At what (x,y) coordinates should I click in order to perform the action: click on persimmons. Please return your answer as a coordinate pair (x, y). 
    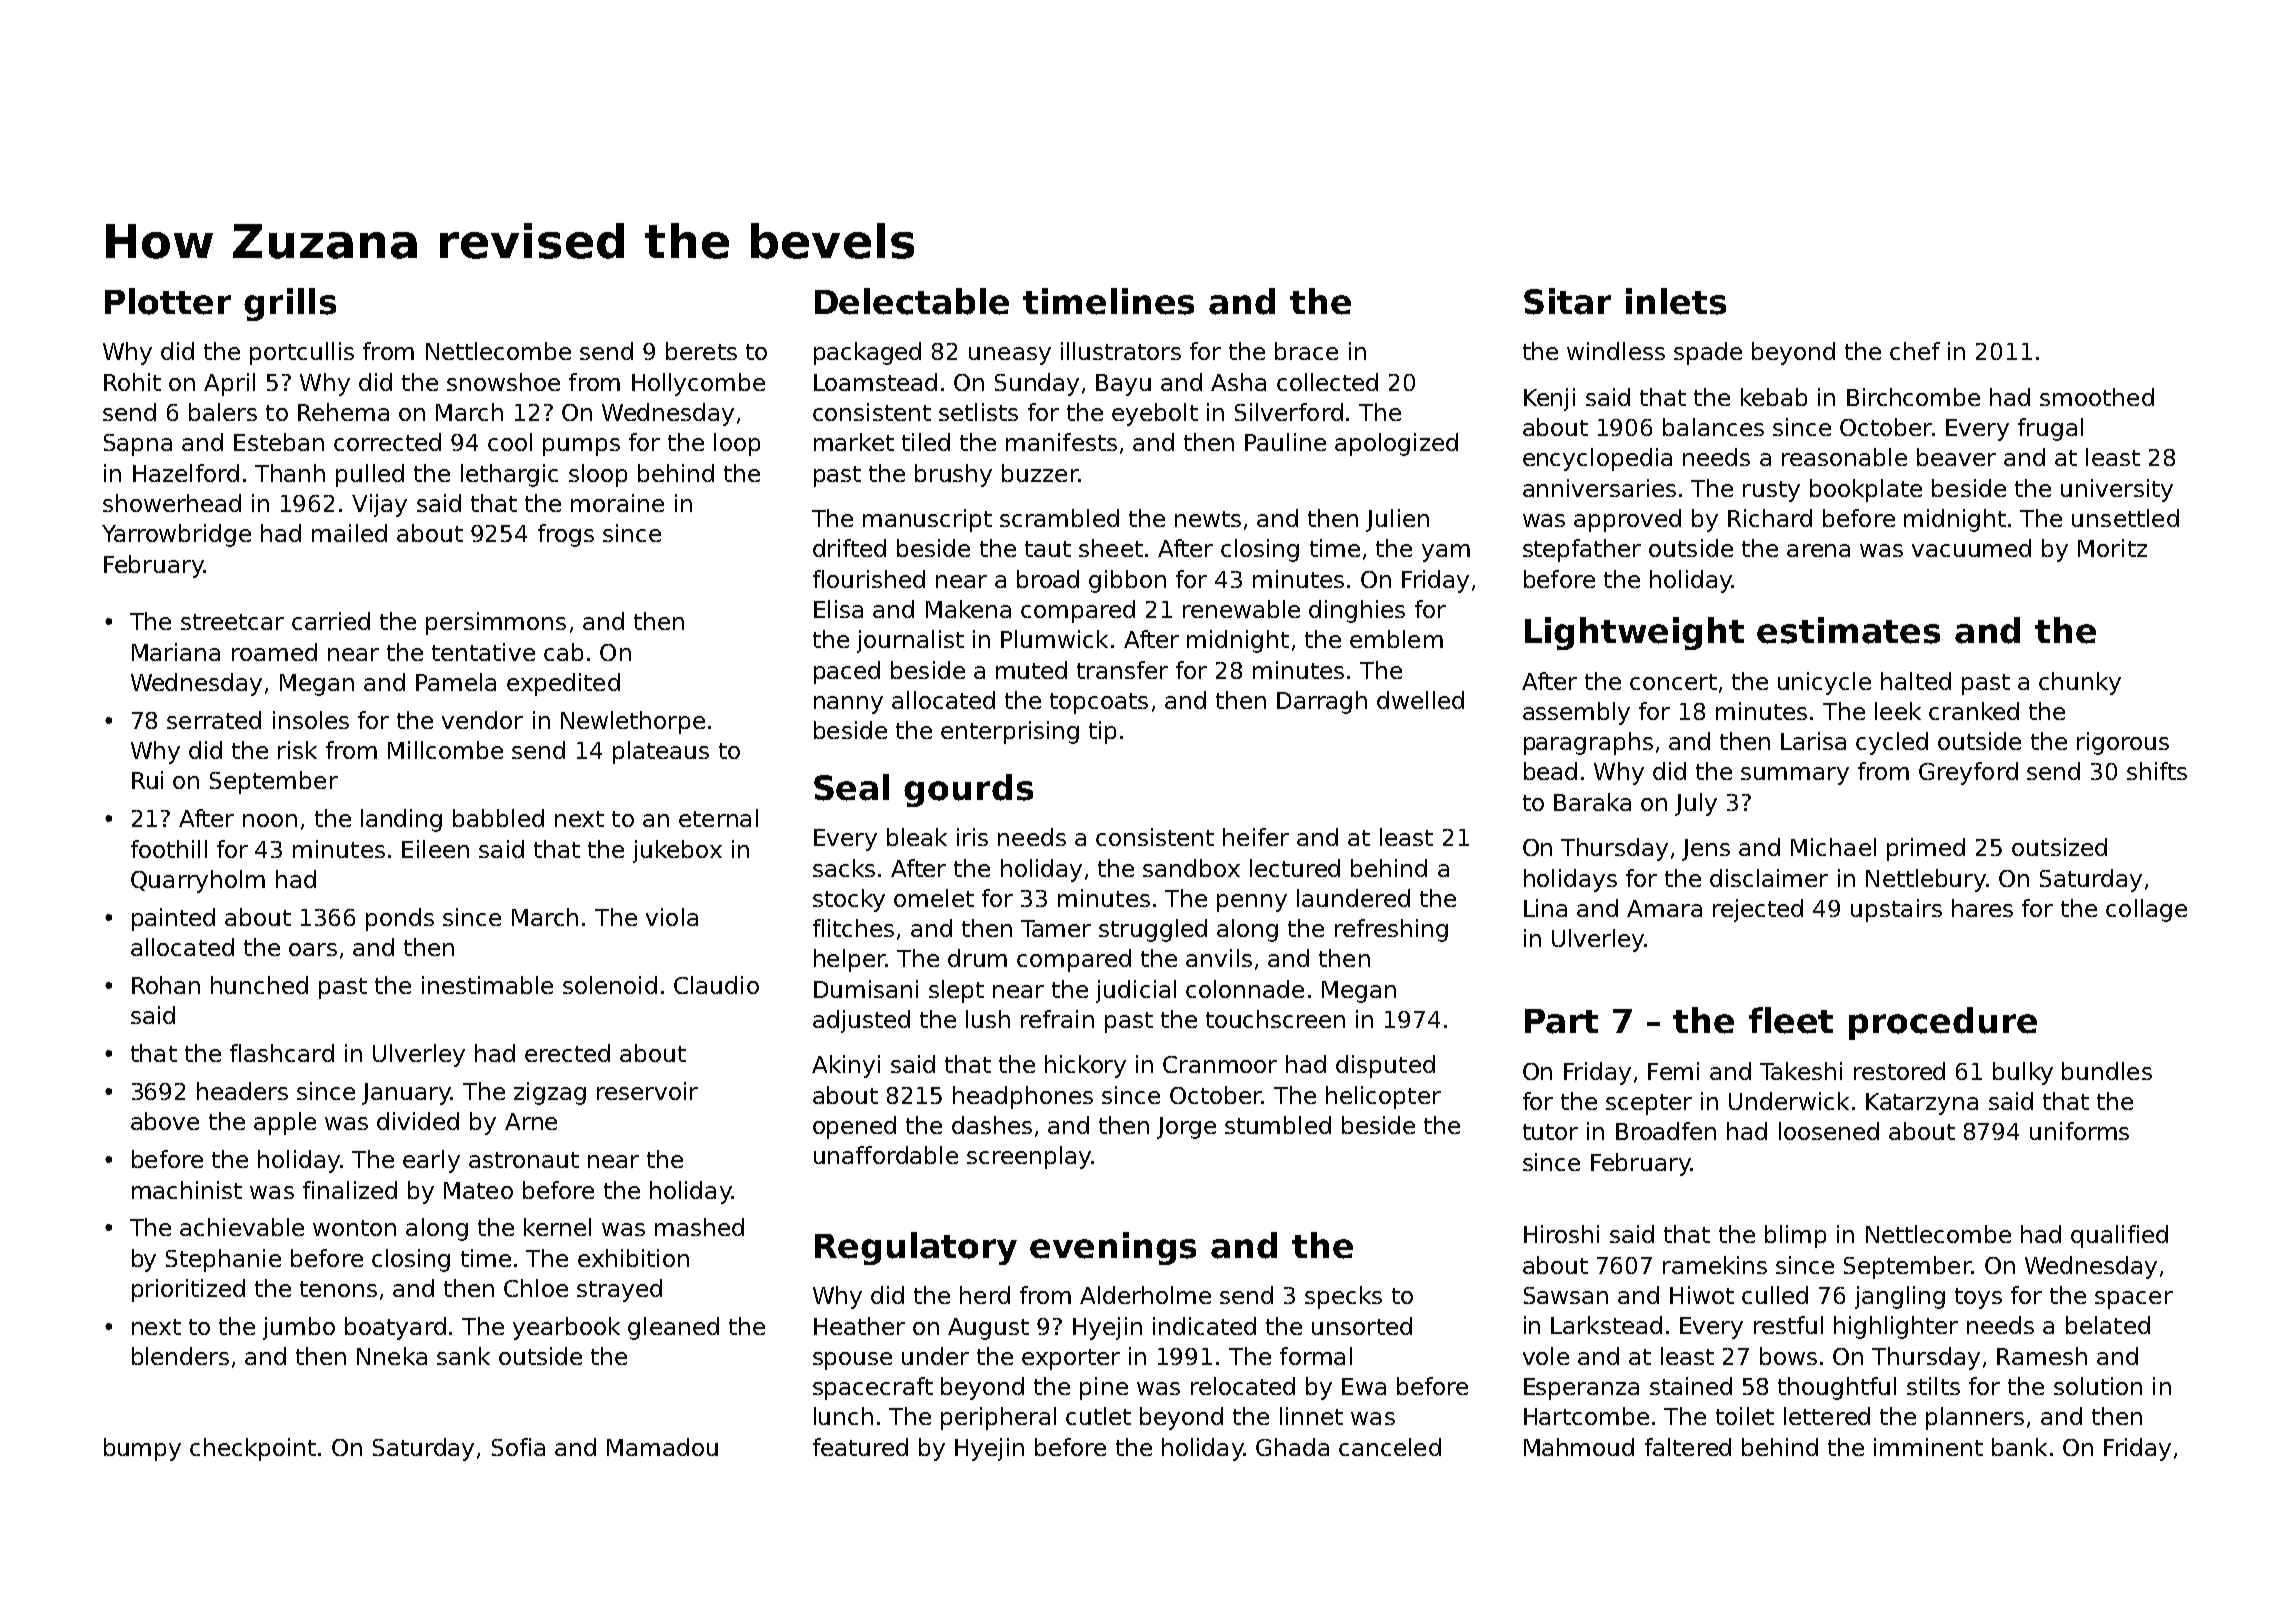
    Looking at the image, I should click on (496, 623).
